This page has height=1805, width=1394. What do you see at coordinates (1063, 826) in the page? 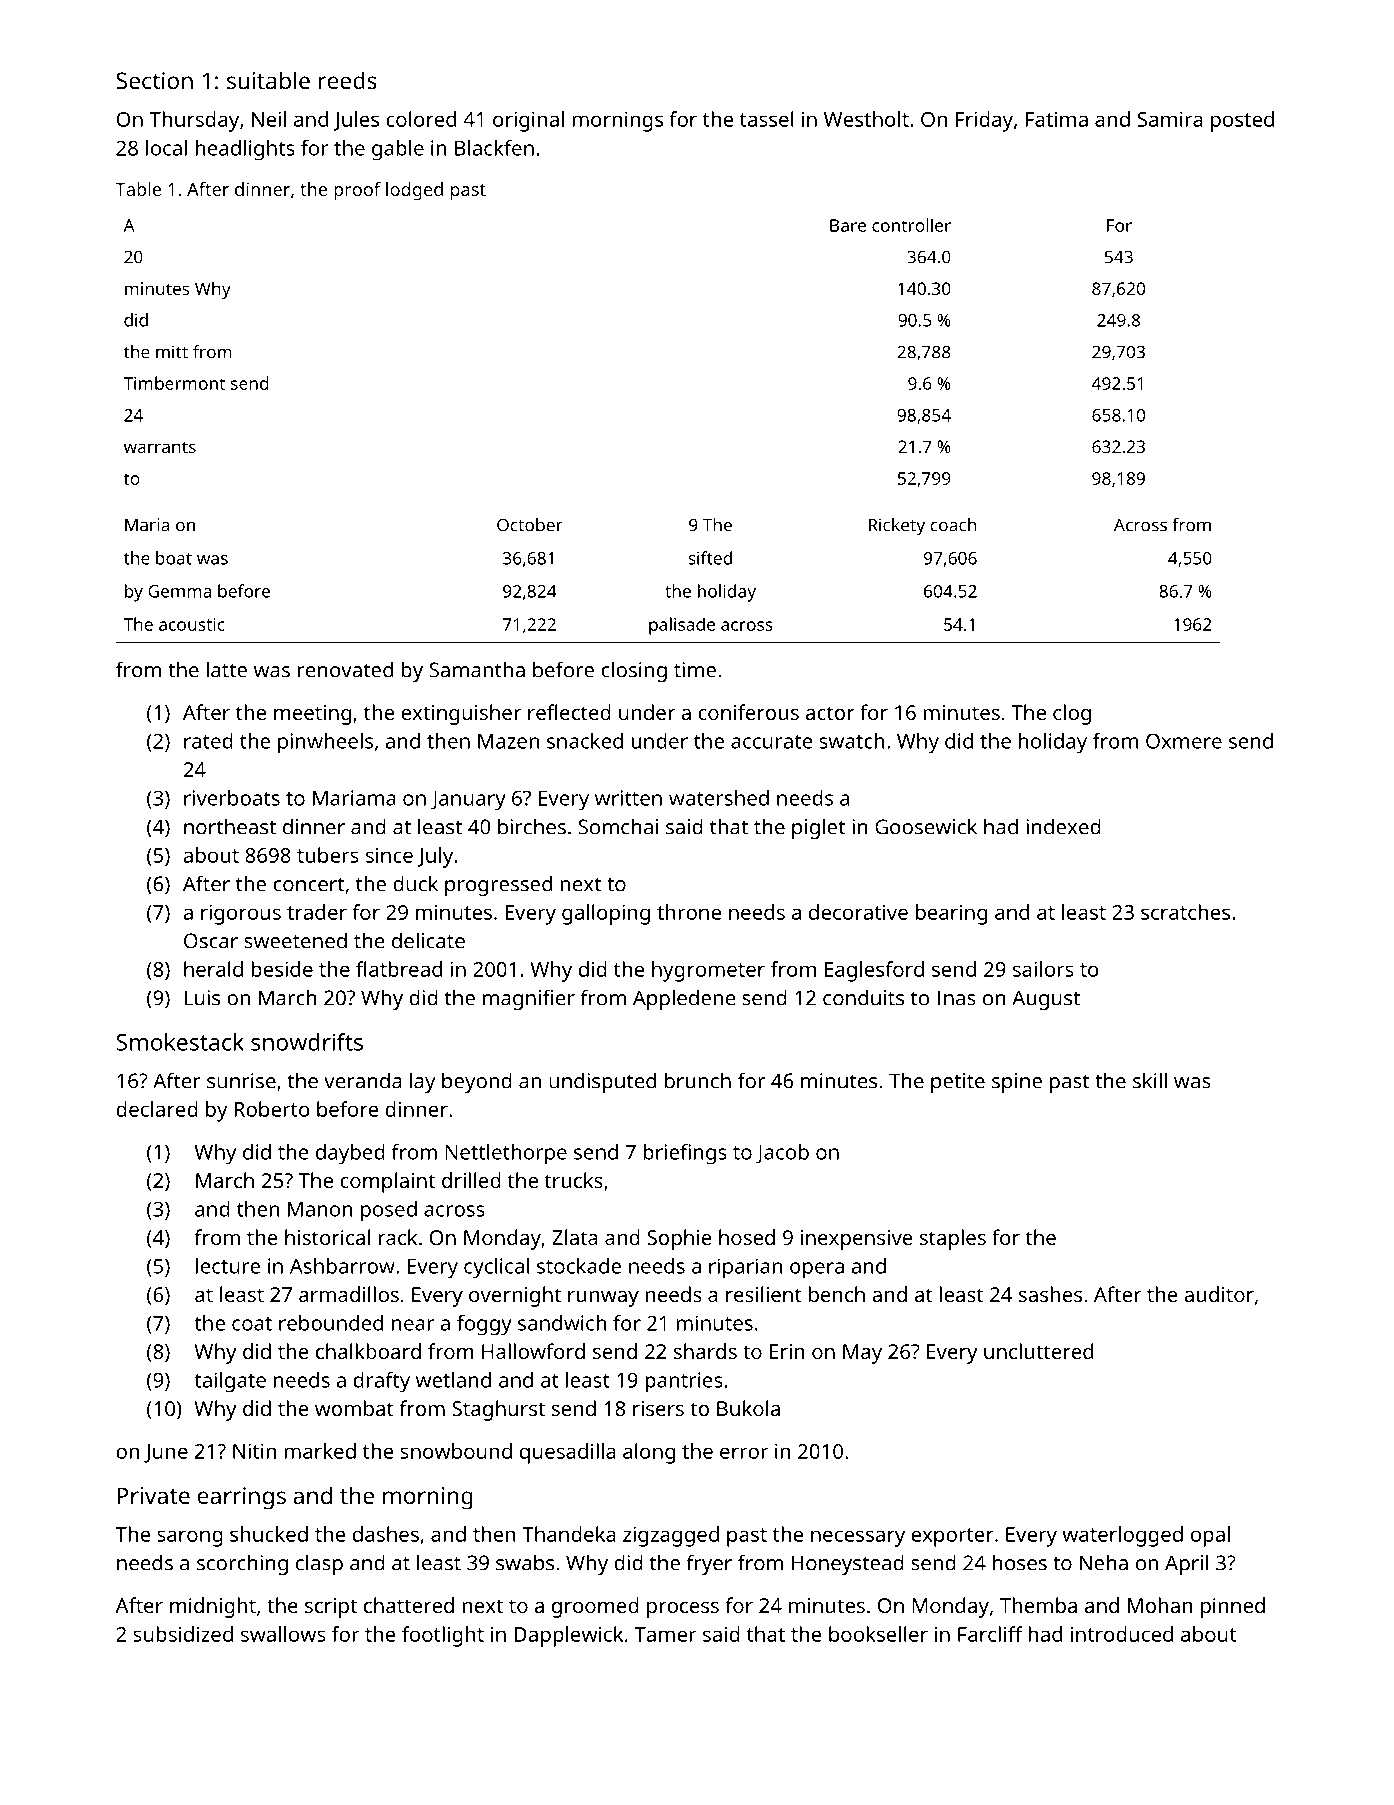
I see `indexed` at bounding box center [1063, 826].
